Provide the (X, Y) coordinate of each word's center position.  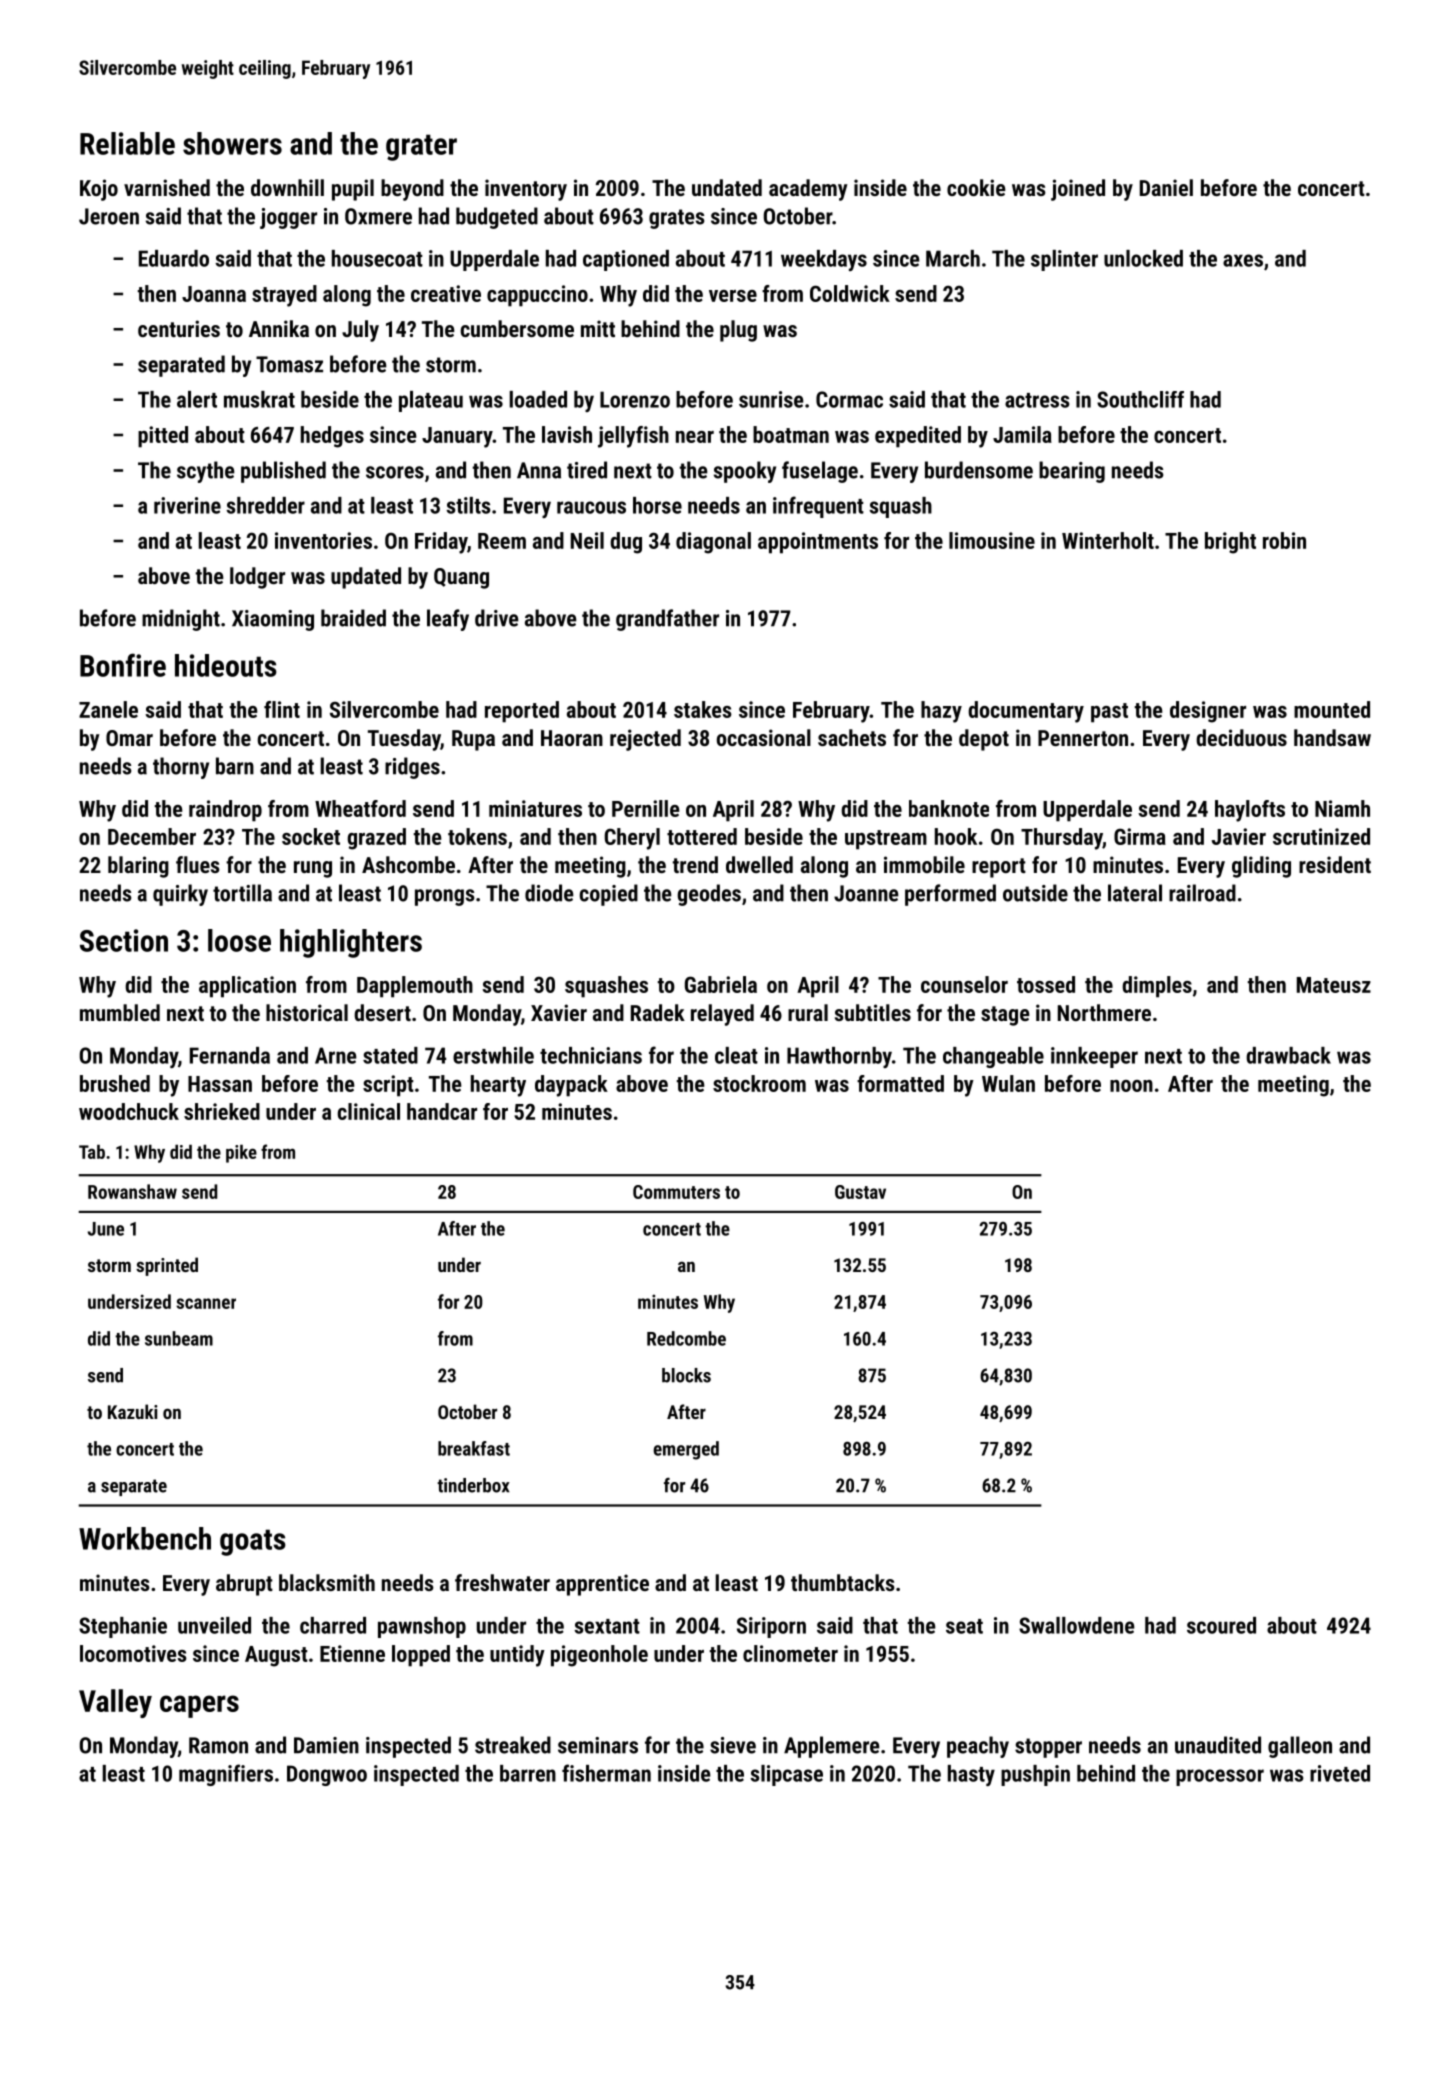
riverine (187, 505)
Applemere (832, 1747)
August (276, 1656)
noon (1131, 1086)
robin (1284, 540)
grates (676, 219)
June (106, 1229)
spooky (745, 472)
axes (1243, 260)
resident (1335, 864)
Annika (279, 328)
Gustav (860, 1192)
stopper (1048, 1748)
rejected (645, 740)
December (152, 836)
